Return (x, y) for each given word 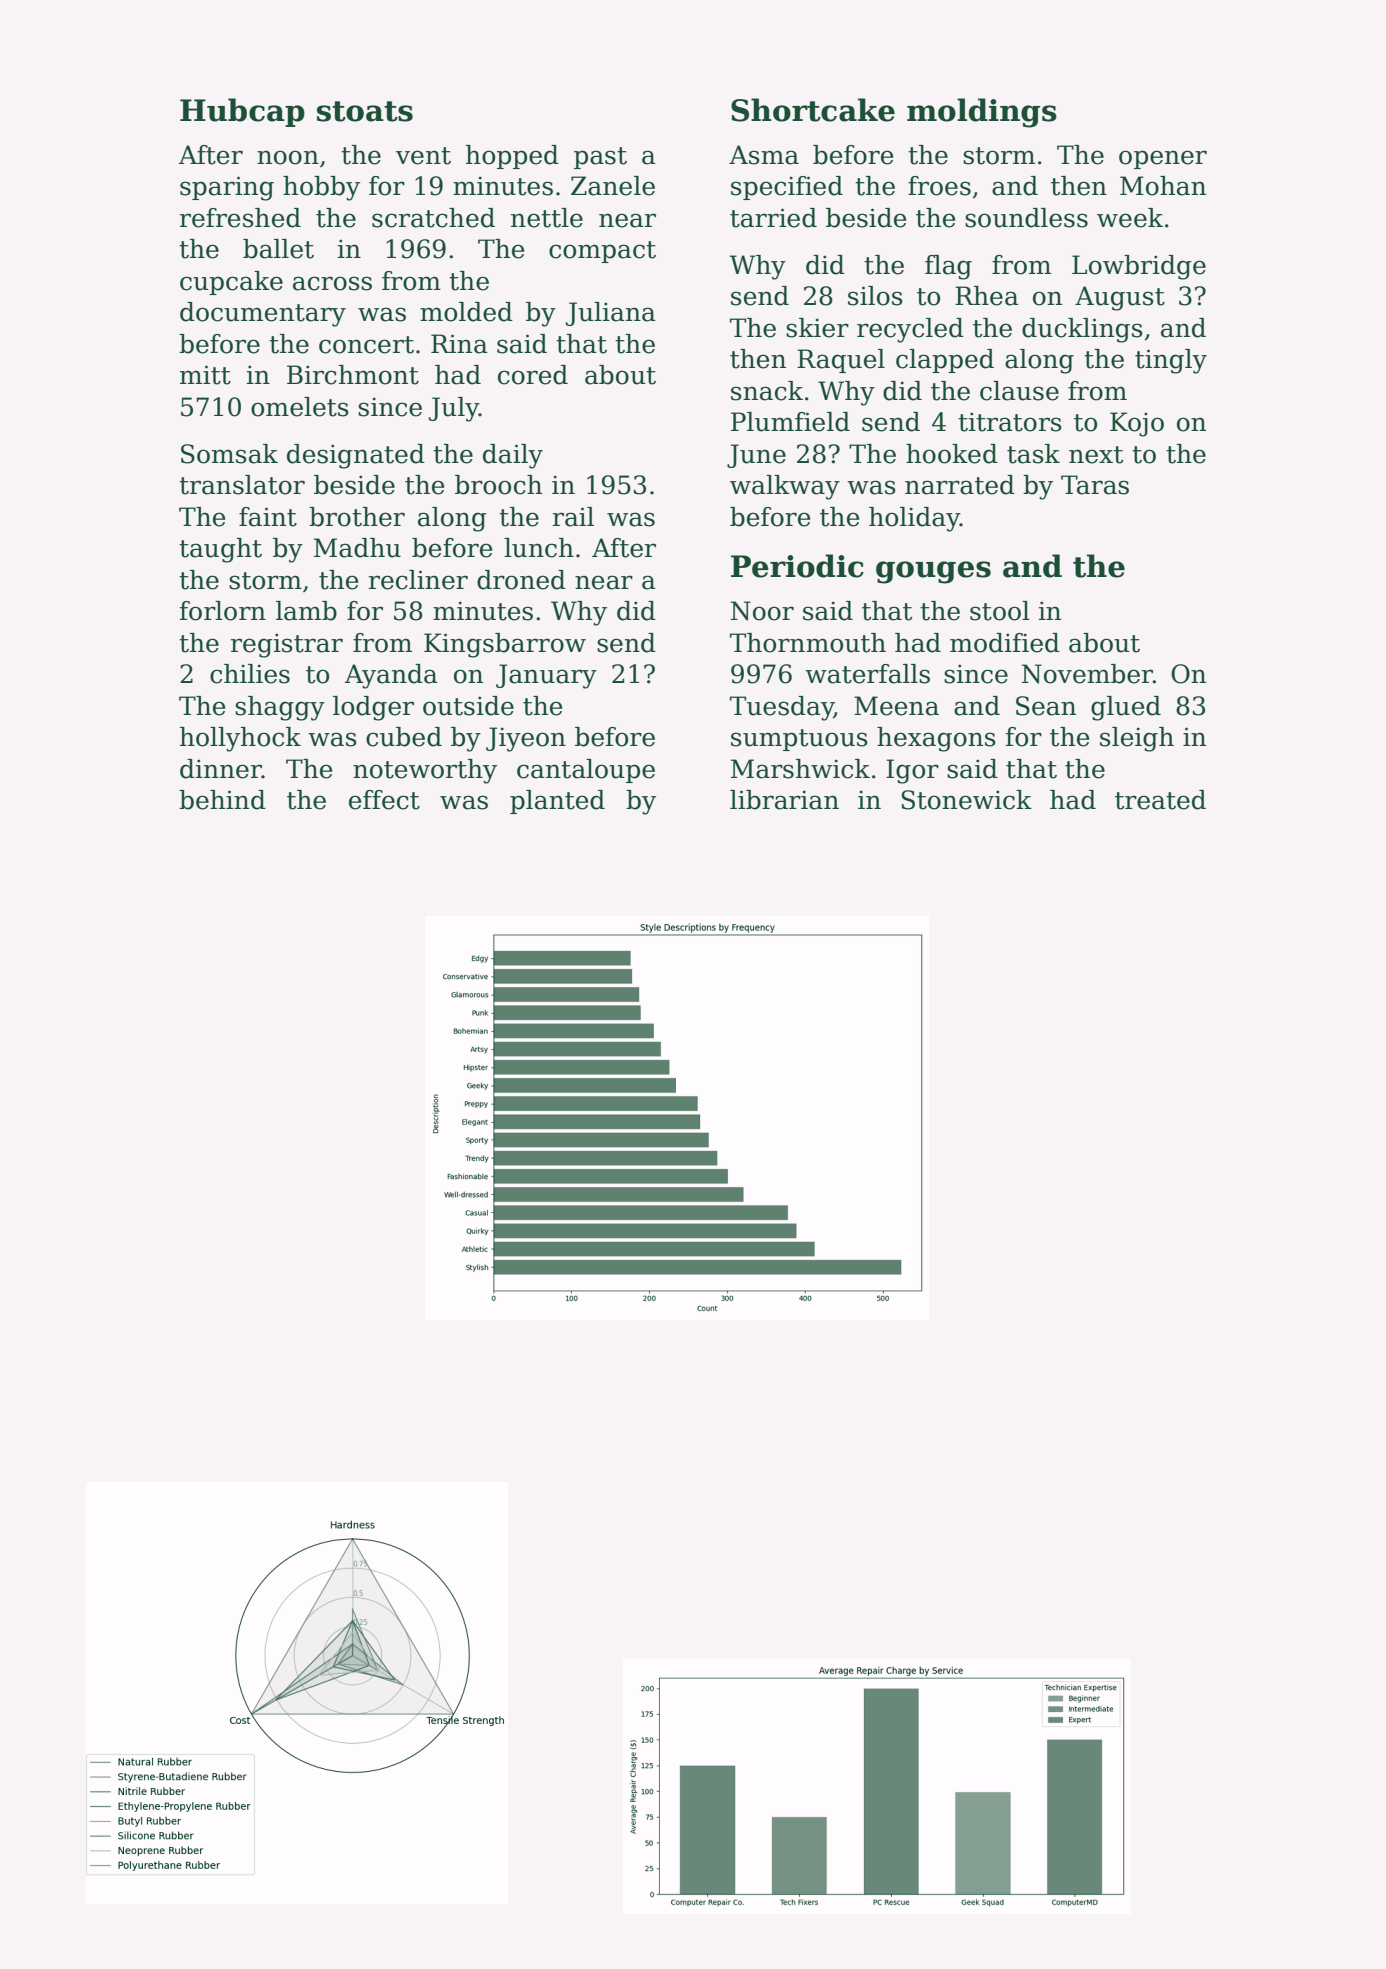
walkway (785, 487)
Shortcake (813, 110)
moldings (982, 113)
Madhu (357, 548)
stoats (365, 111)
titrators (1010, 422)
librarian (784, 800)
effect (384, 800)
